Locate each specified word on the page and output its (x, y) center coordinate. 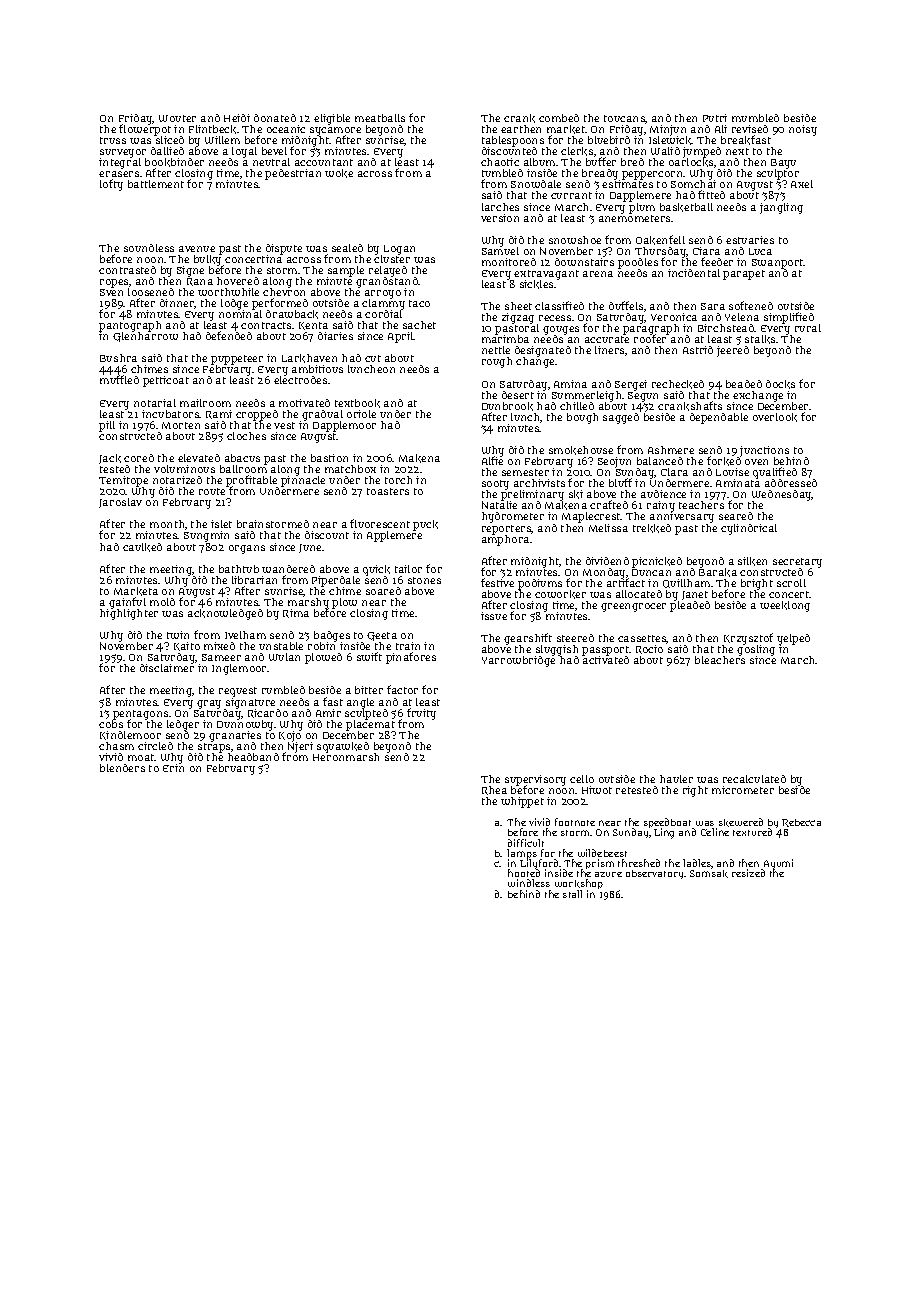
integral (120, 163)
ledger (183, 725)
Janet (695, 595)
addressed (791, 483)
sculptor (778, 175)
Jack (110, 459)
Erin (173, 768)
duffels (626, 305)
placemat (370, 725)
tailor (408, 569)
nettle (496, 350)
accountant (324, 162)
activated (606, 660)
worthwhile (228, 292)
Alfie (492, 461)
